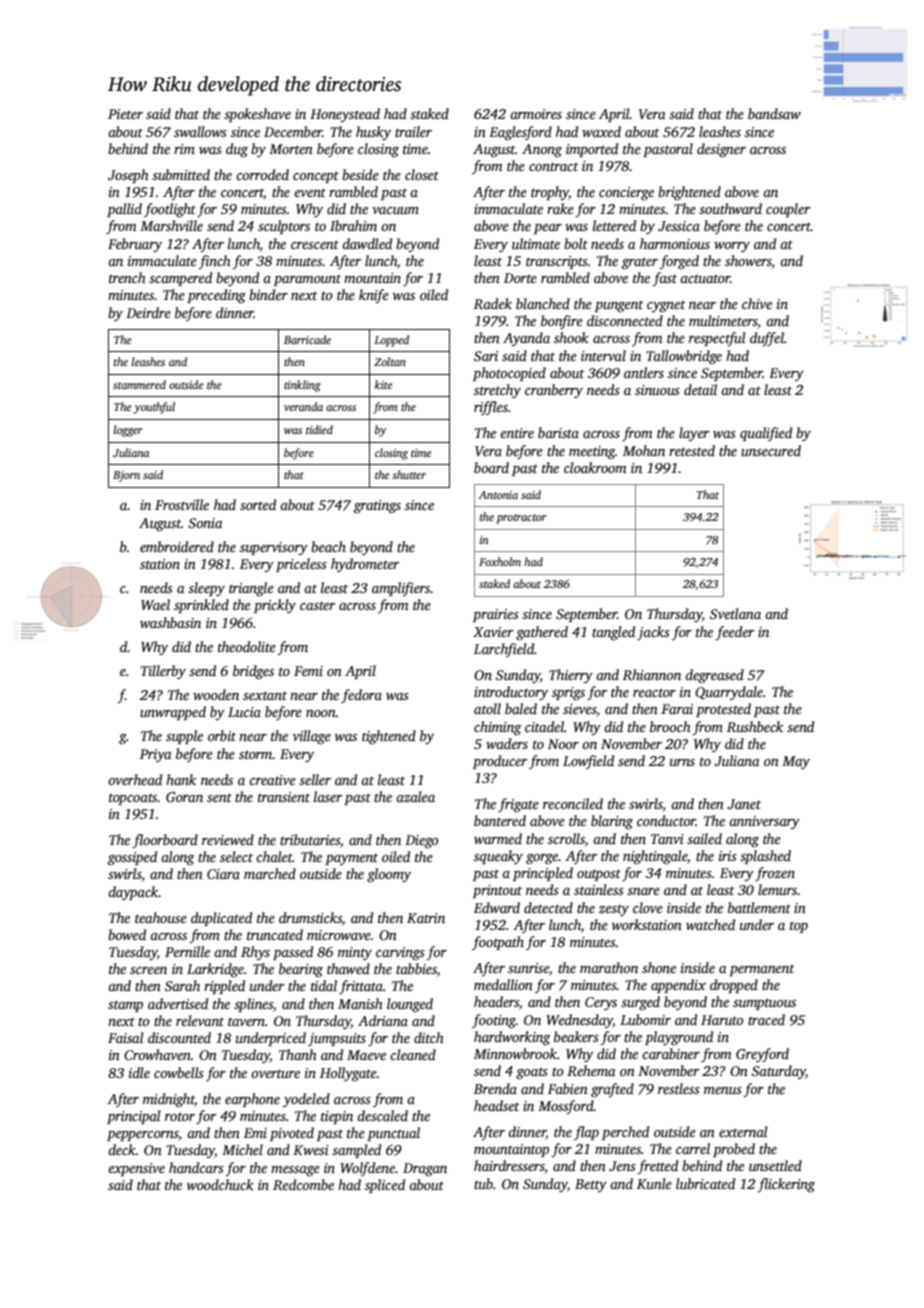  What do you see at coordinates (591, 1185) in the image?
I see `Betty` at bounding box center [591, 1185].
